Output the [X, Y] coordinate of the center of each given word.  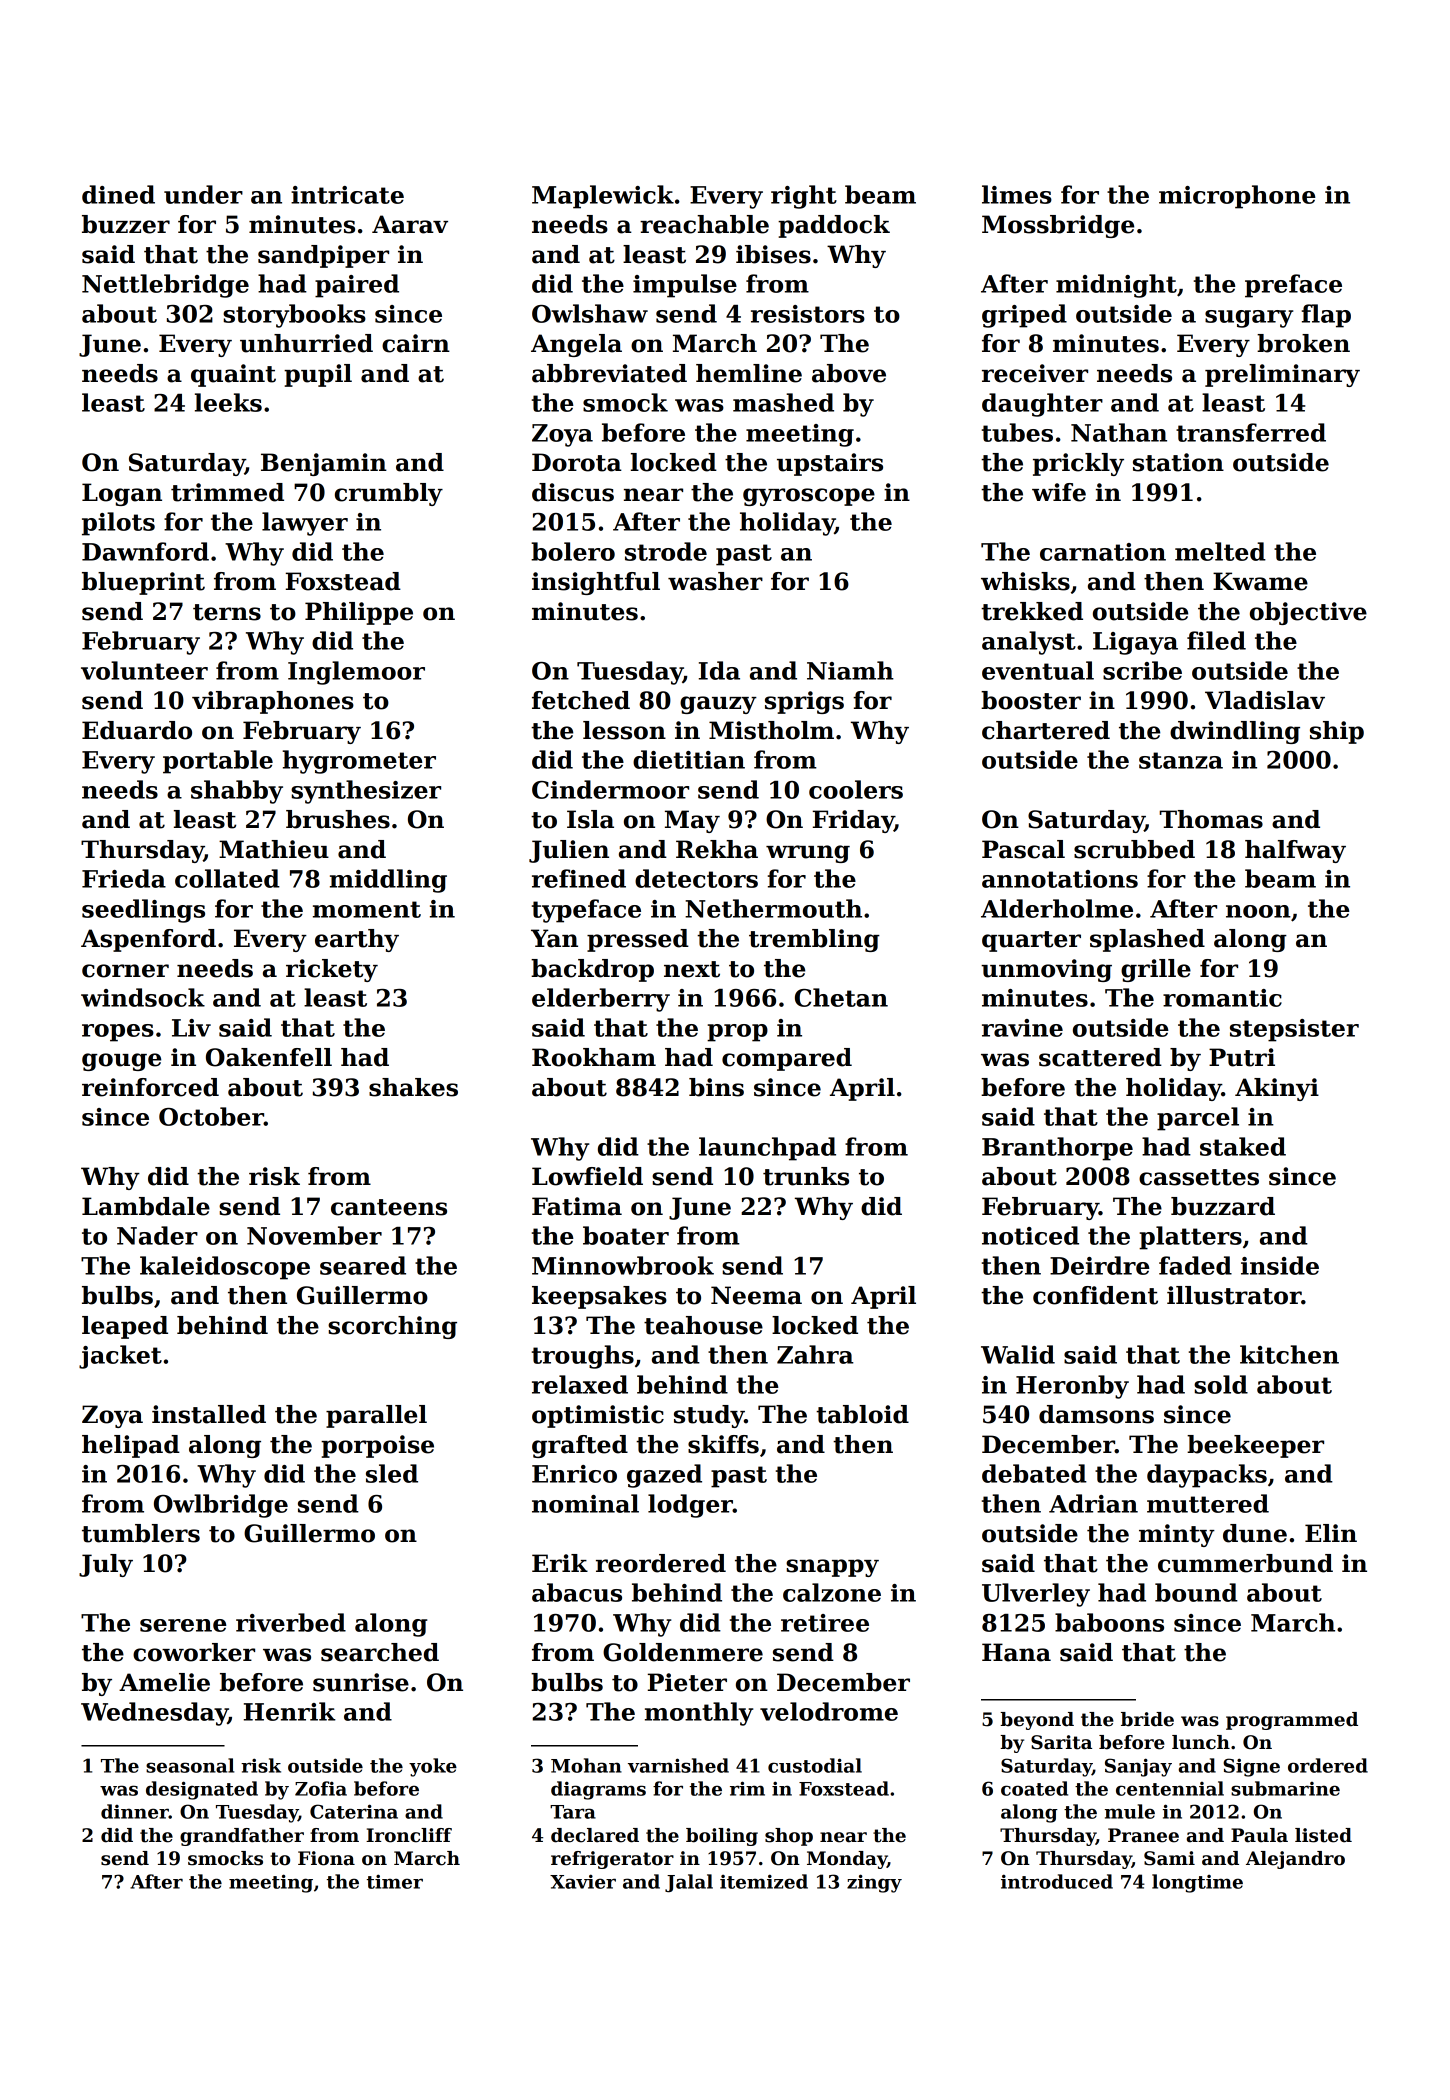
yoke [433, 1767]
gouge [121, 1062]
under [203, 194]
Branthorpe [1057, 1149]
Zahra [815, 1354]
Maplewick [603, 197]
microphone [1237, 197]
